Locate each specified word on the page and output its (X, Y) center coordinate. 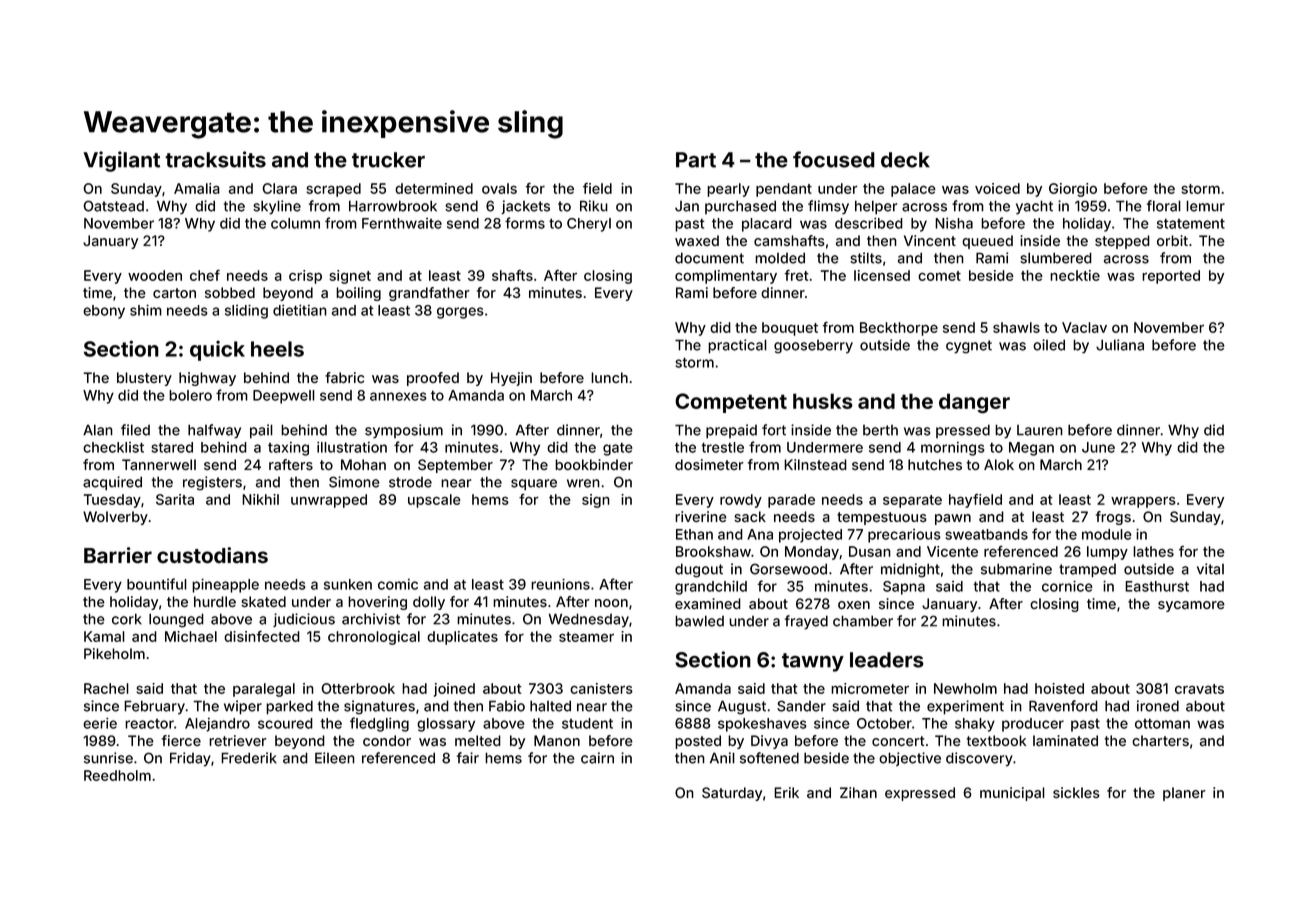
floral (1164, 206)
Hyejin (511, 379)
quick (217, 350)
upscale (434, 501)
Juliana (1120, 345)
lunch (609, 377)
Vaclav (1084, 327)
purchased (740, 207)
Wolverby (115, 518)
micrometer (870, 688)
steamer (586, 637)
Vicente (952, 551)
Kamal (104, 636)
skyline (277, 207)
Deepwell (284, 397)
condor (387, 740)
